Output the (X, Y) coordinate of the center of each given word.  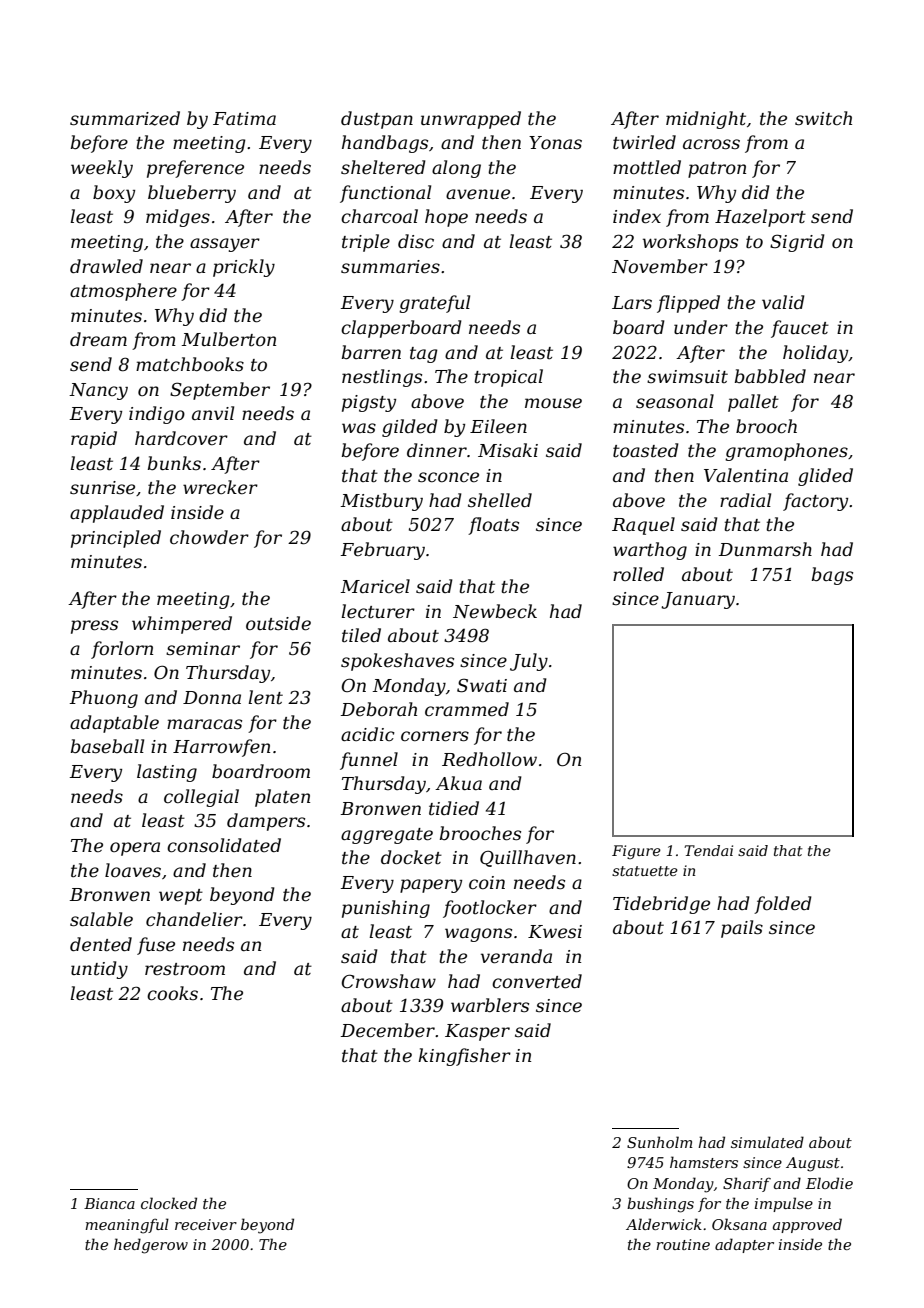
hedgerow (151, 1246)
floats (493, 526)
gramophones (786, 452)
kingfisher (464, 1057)
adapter (744, 1245)
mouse (553, 403)
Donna (212, 698)
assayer (225, 245)
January (698, 600)
